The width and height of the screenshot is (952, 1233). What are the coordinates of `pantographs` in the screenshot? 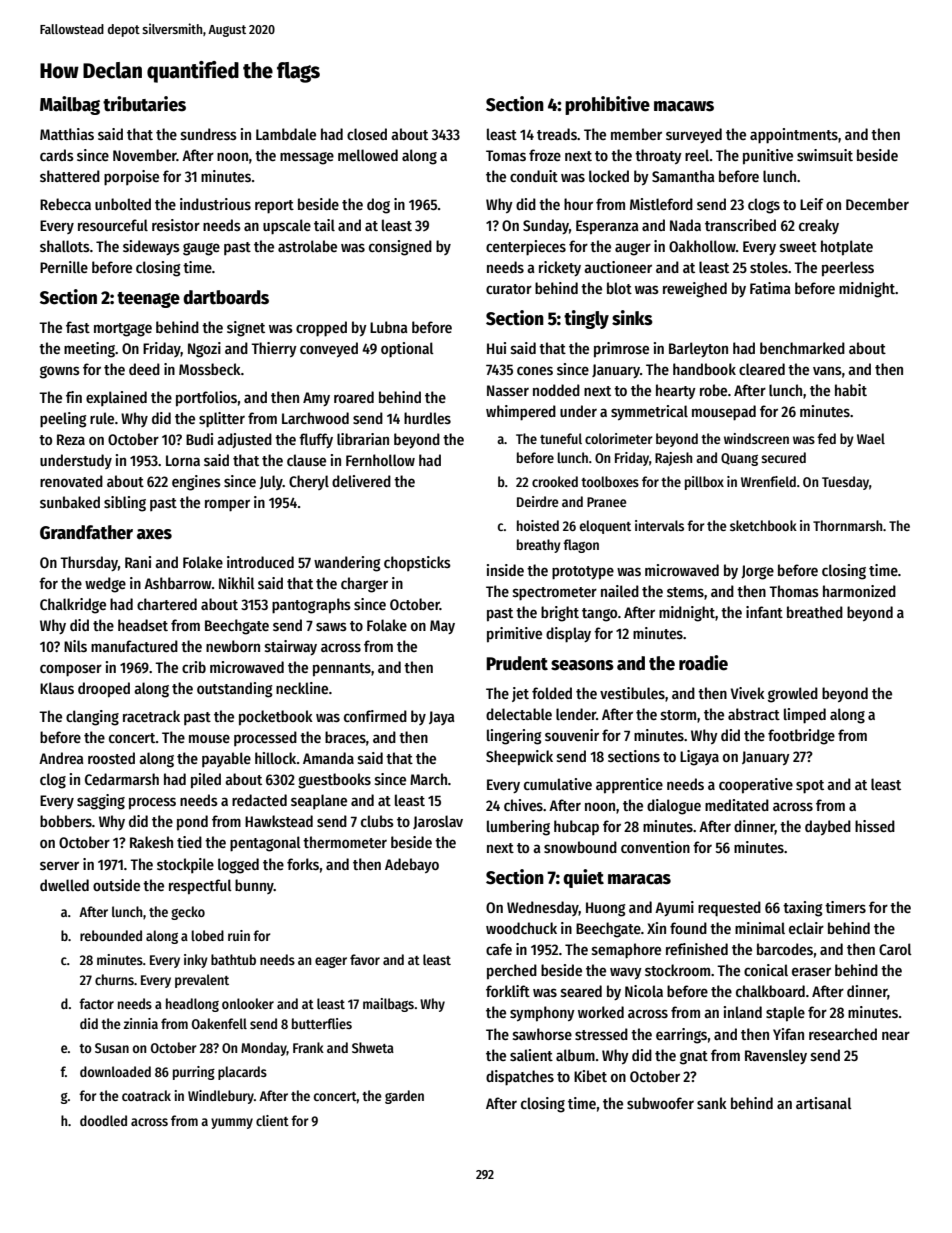 It's located at (311, 606).
